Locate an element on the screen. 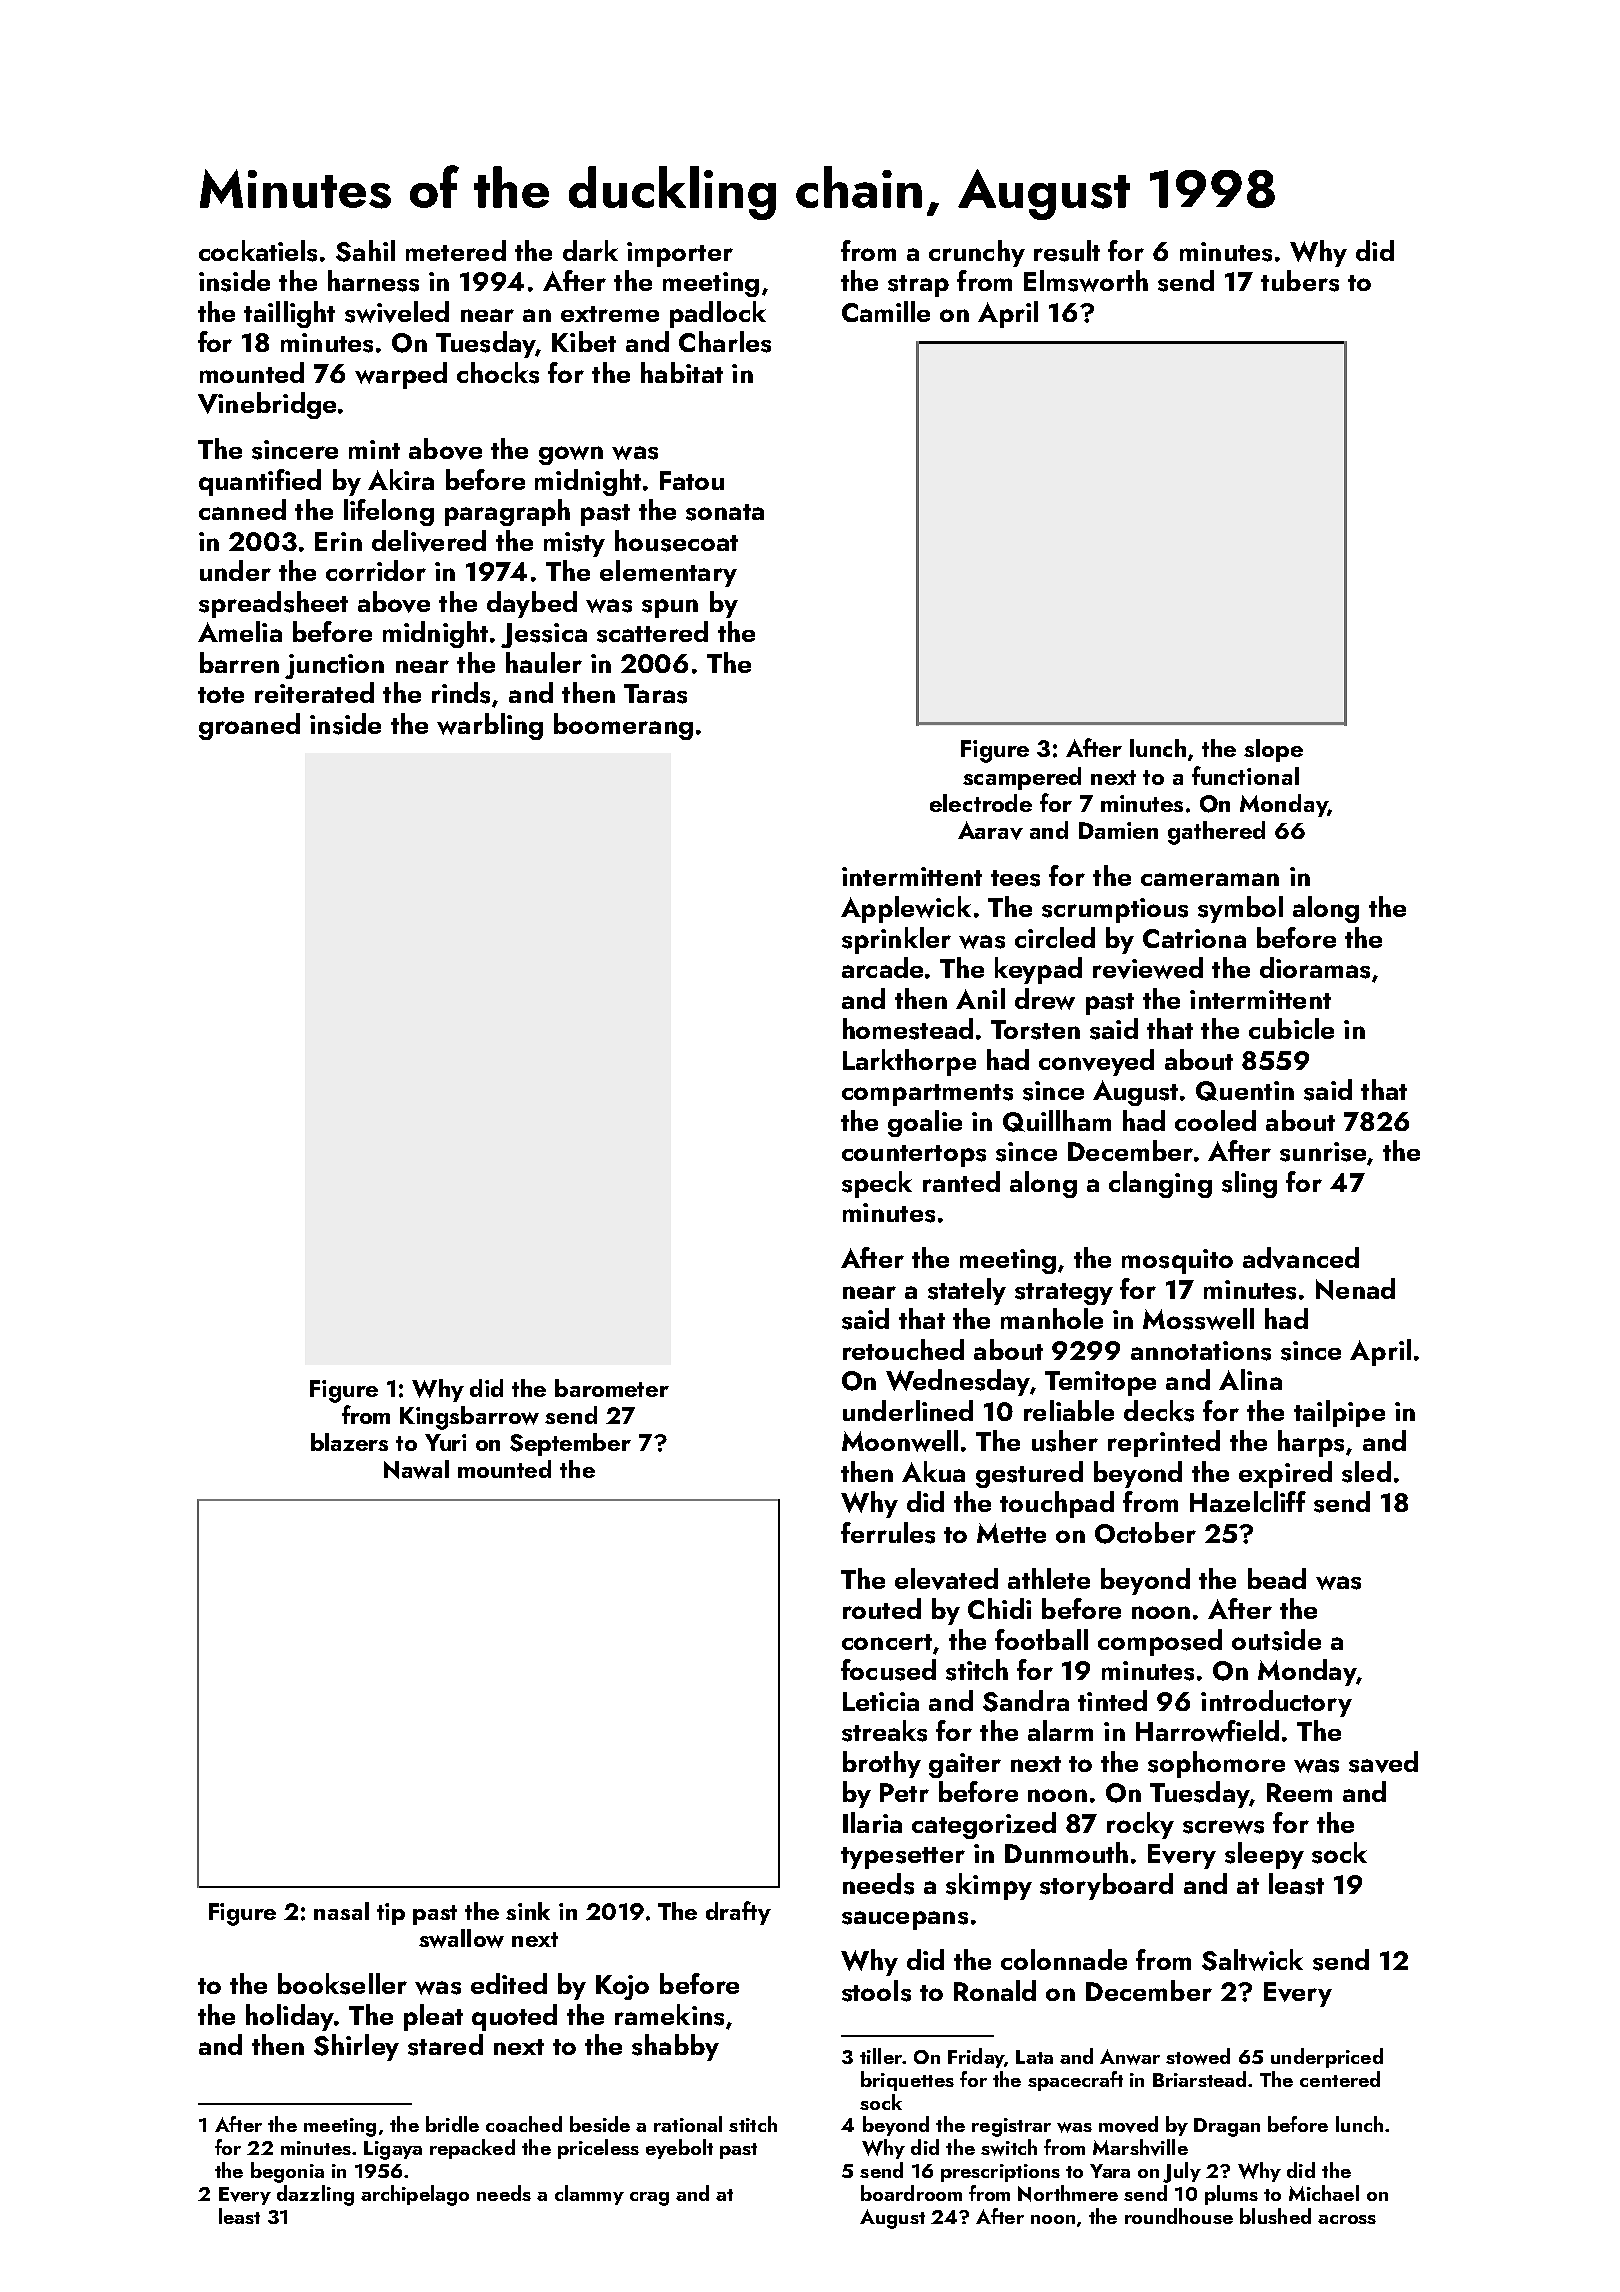 The height and width of the screenshot is (2292, 1620). repacked is located at coordinates (472, 2149).
